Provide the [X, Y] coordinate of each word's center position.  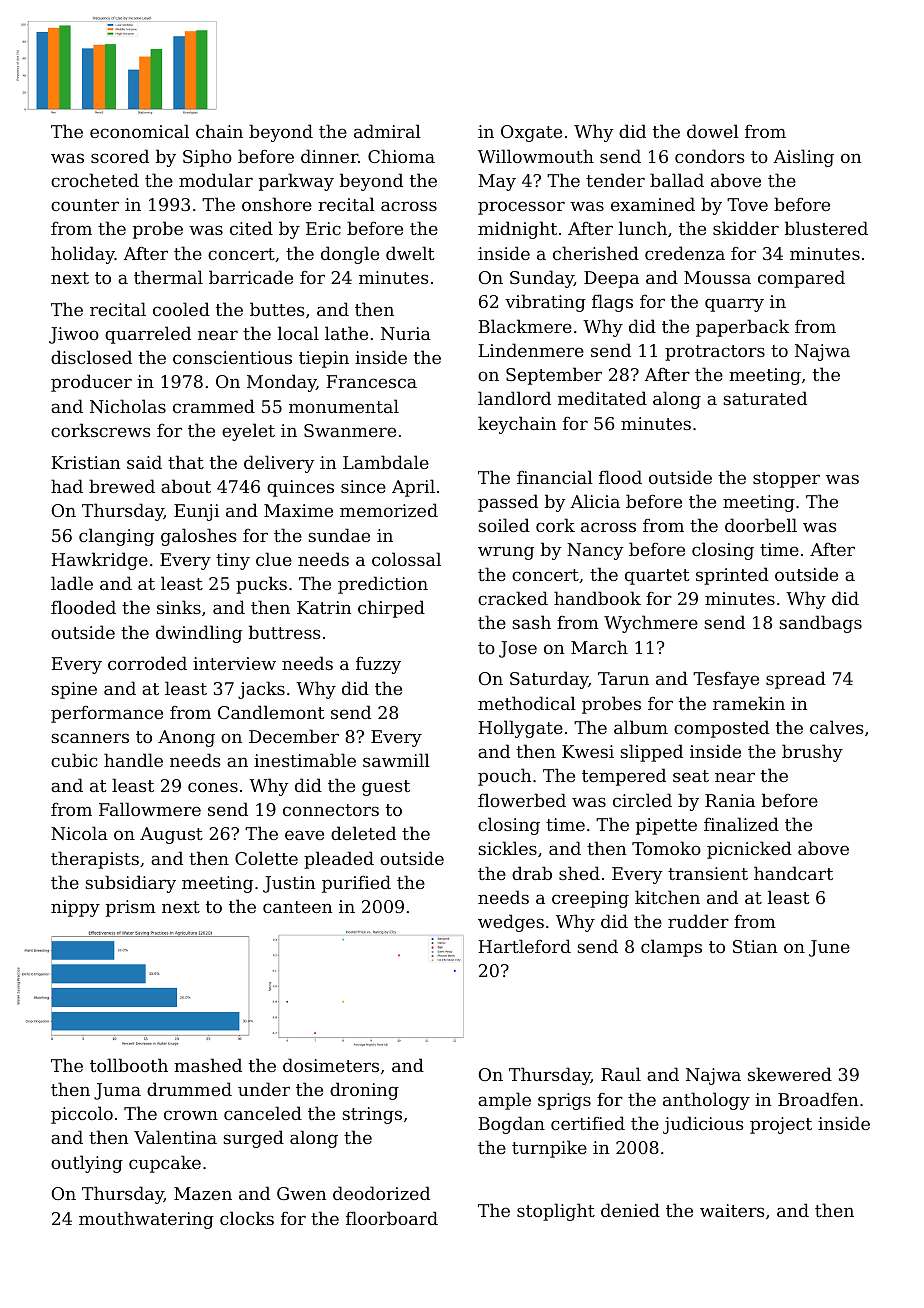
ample [504, 1101]
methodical [527, 703]
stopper [786, 480]
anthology [706, 1101]
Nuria [406, 333]
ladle [72, 583]
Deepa [611, 279]
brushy [812, 753]
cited [251, 228]
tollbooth [129, 1065]
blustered [826, 228]
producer [91, 383]
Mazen [203, 1193]
